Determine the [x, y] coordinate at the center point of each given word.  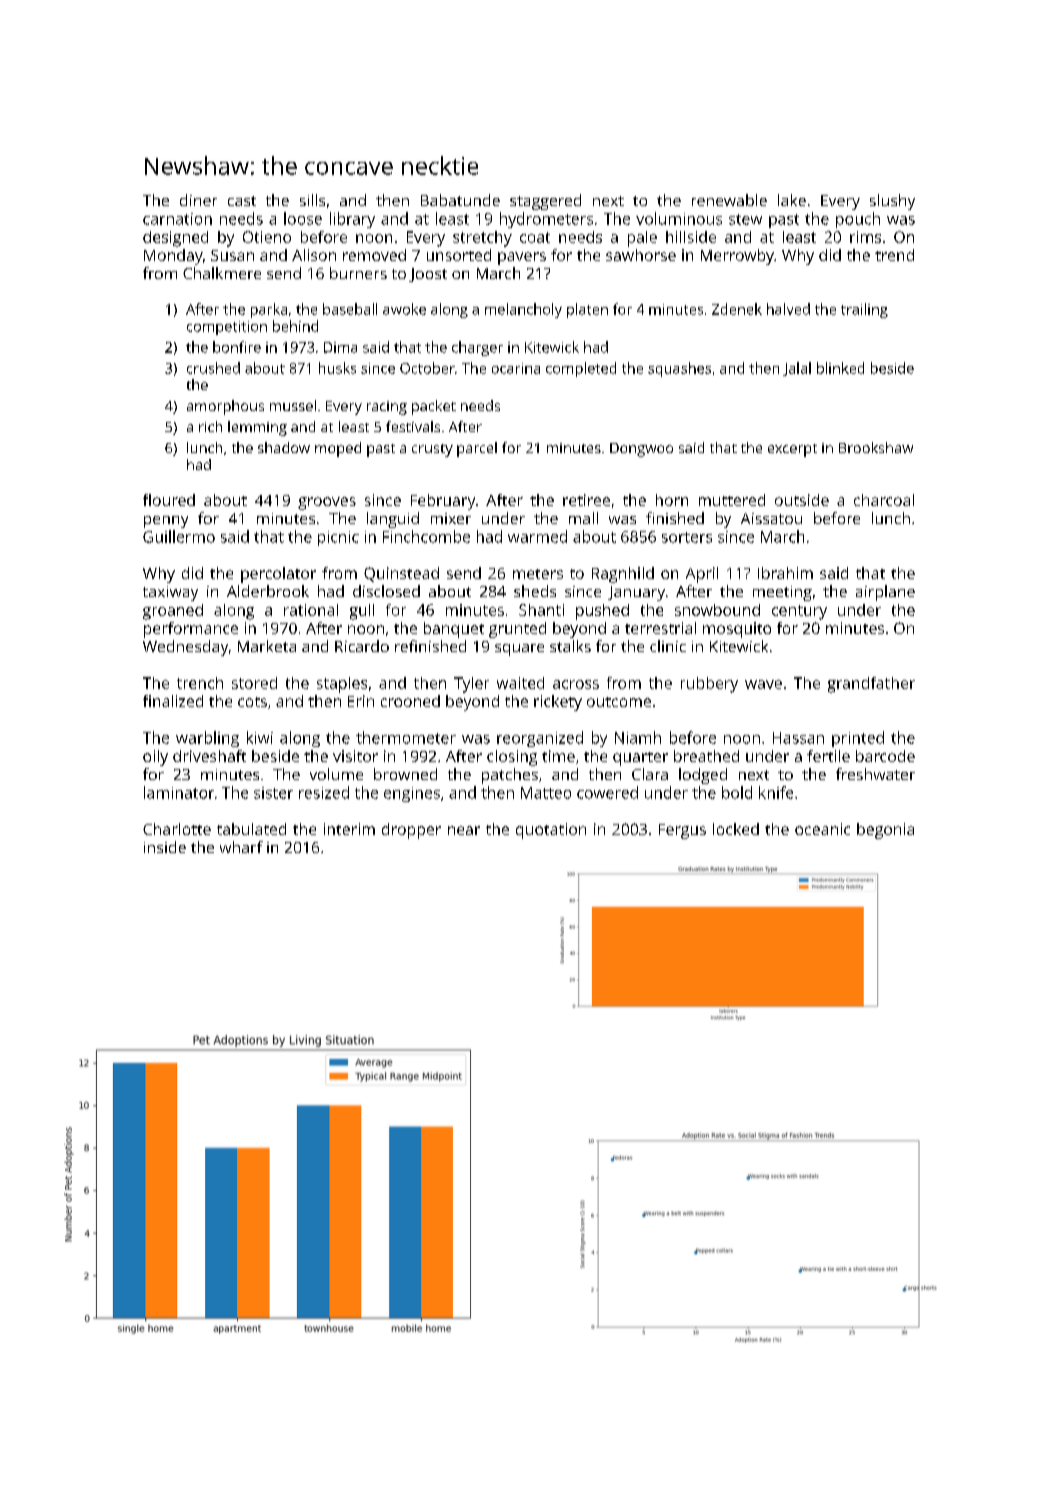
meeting [782, 593]
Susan [232, 255]
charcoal [884, 500]
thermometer [406, 737]
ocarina [516, 368]
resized [324, 792]
